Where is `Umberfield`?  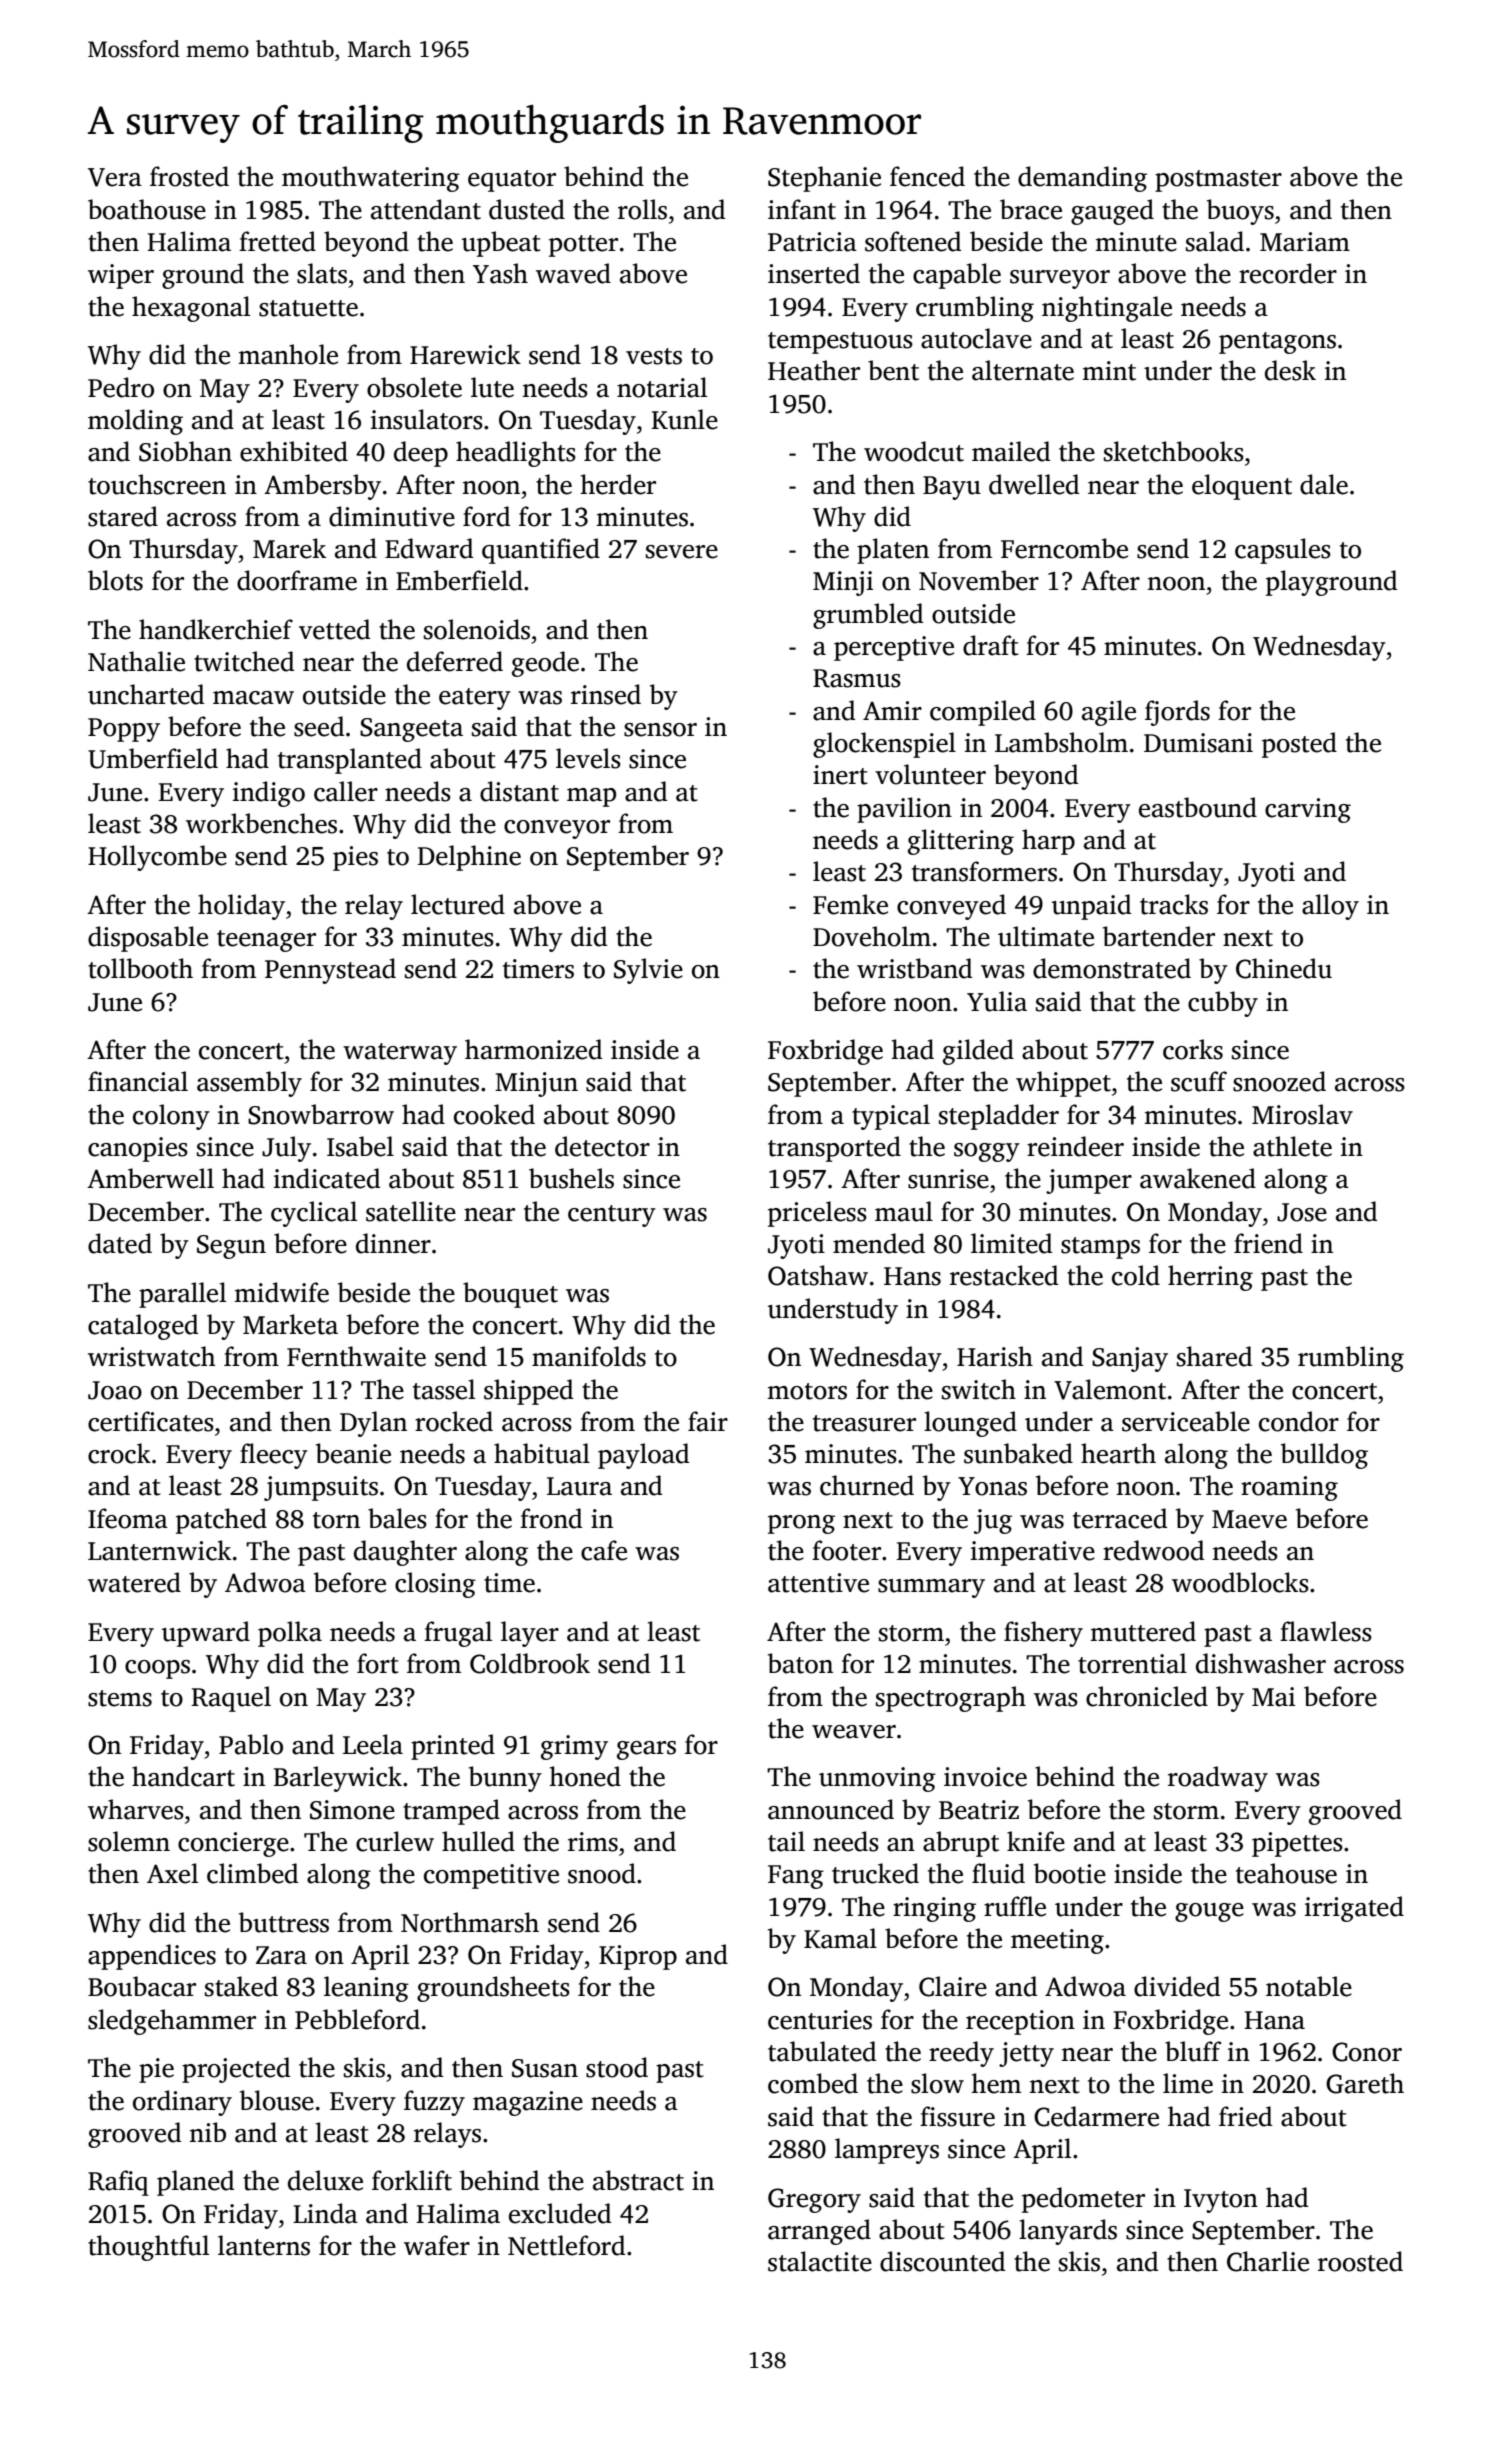 Umberfield is located at coordinates (153, 758).
